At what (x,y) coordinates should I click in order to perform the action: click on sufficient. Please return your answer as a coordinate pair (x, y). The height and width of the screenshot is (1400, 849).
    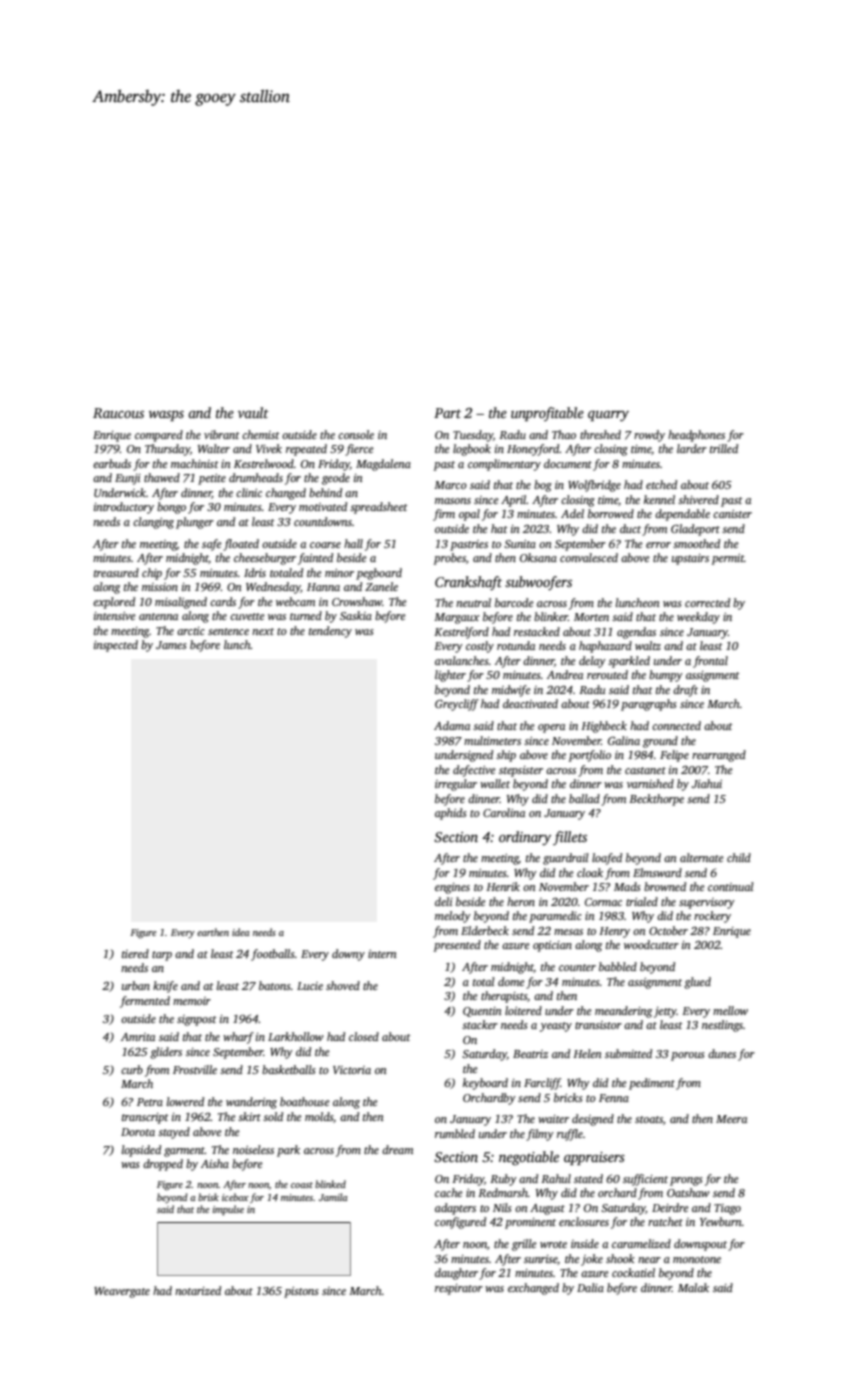
    Looking at the image, I should click on (645, 1180).
